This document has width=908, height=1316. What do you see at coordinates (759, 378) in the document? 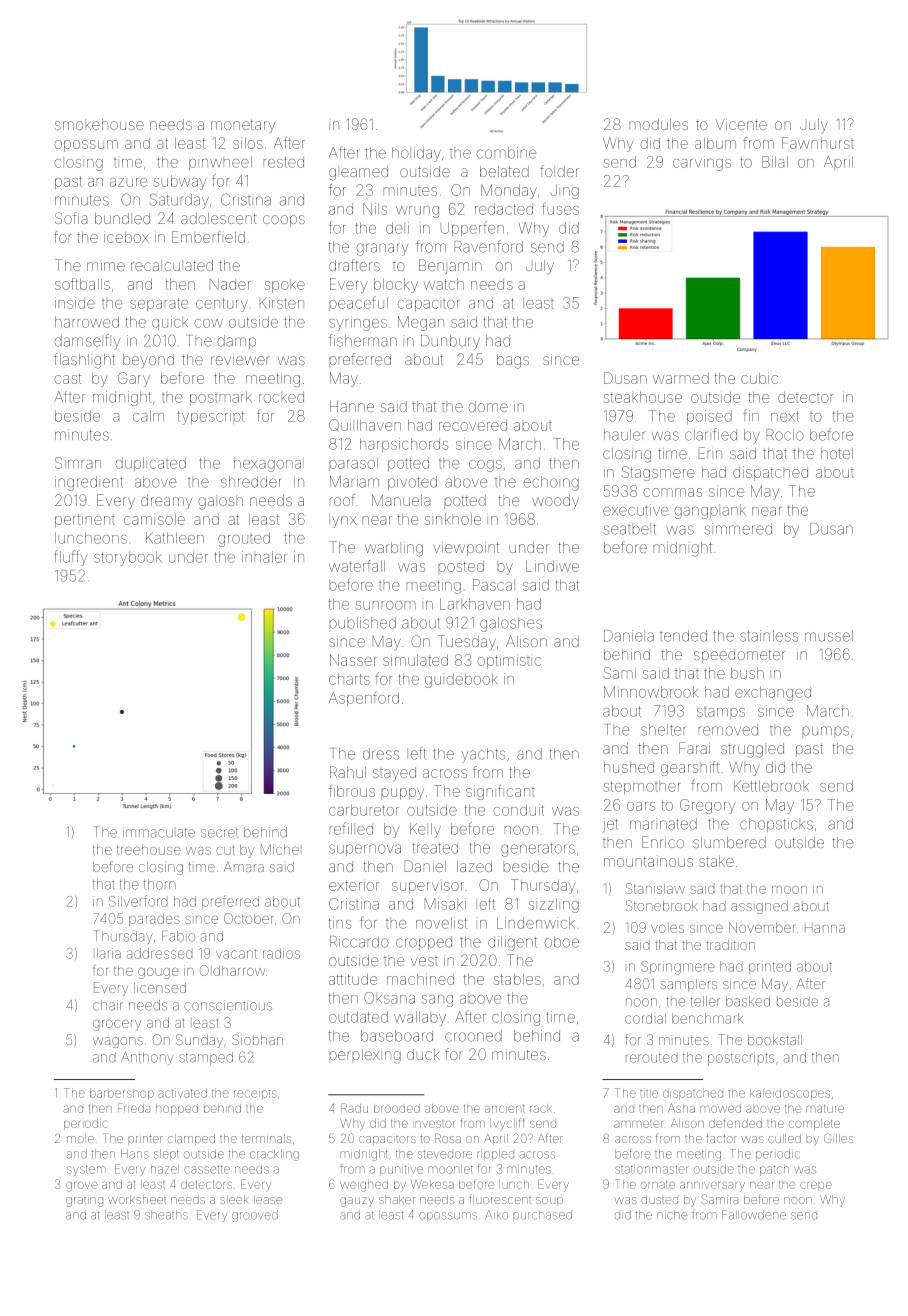
I see `cubic` at bounding box center [759, 378].
